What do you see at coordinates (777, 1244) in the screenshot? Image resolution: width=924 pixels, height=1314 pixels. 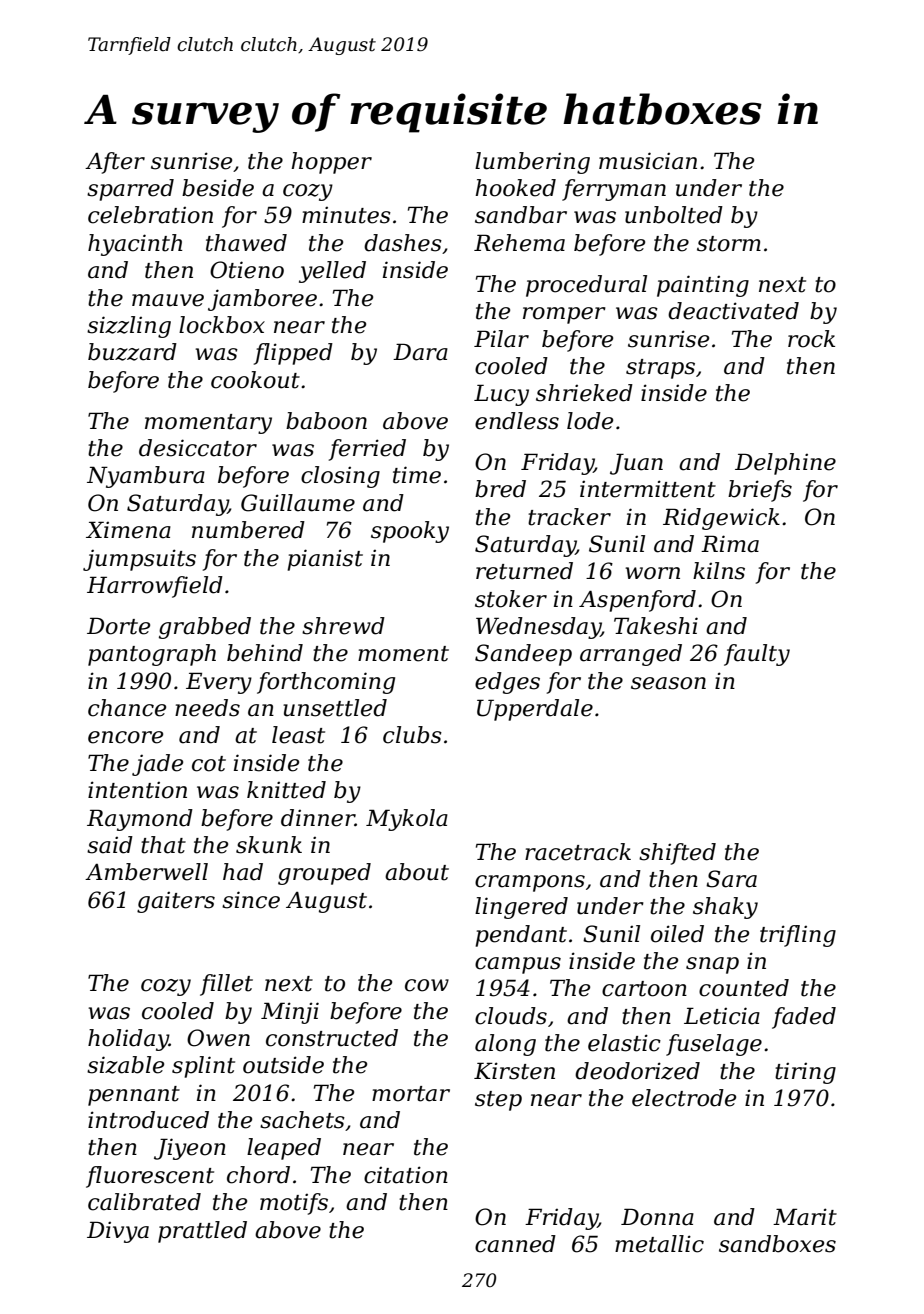 I see `sandboxes` at bounding box center [777, 1244].
